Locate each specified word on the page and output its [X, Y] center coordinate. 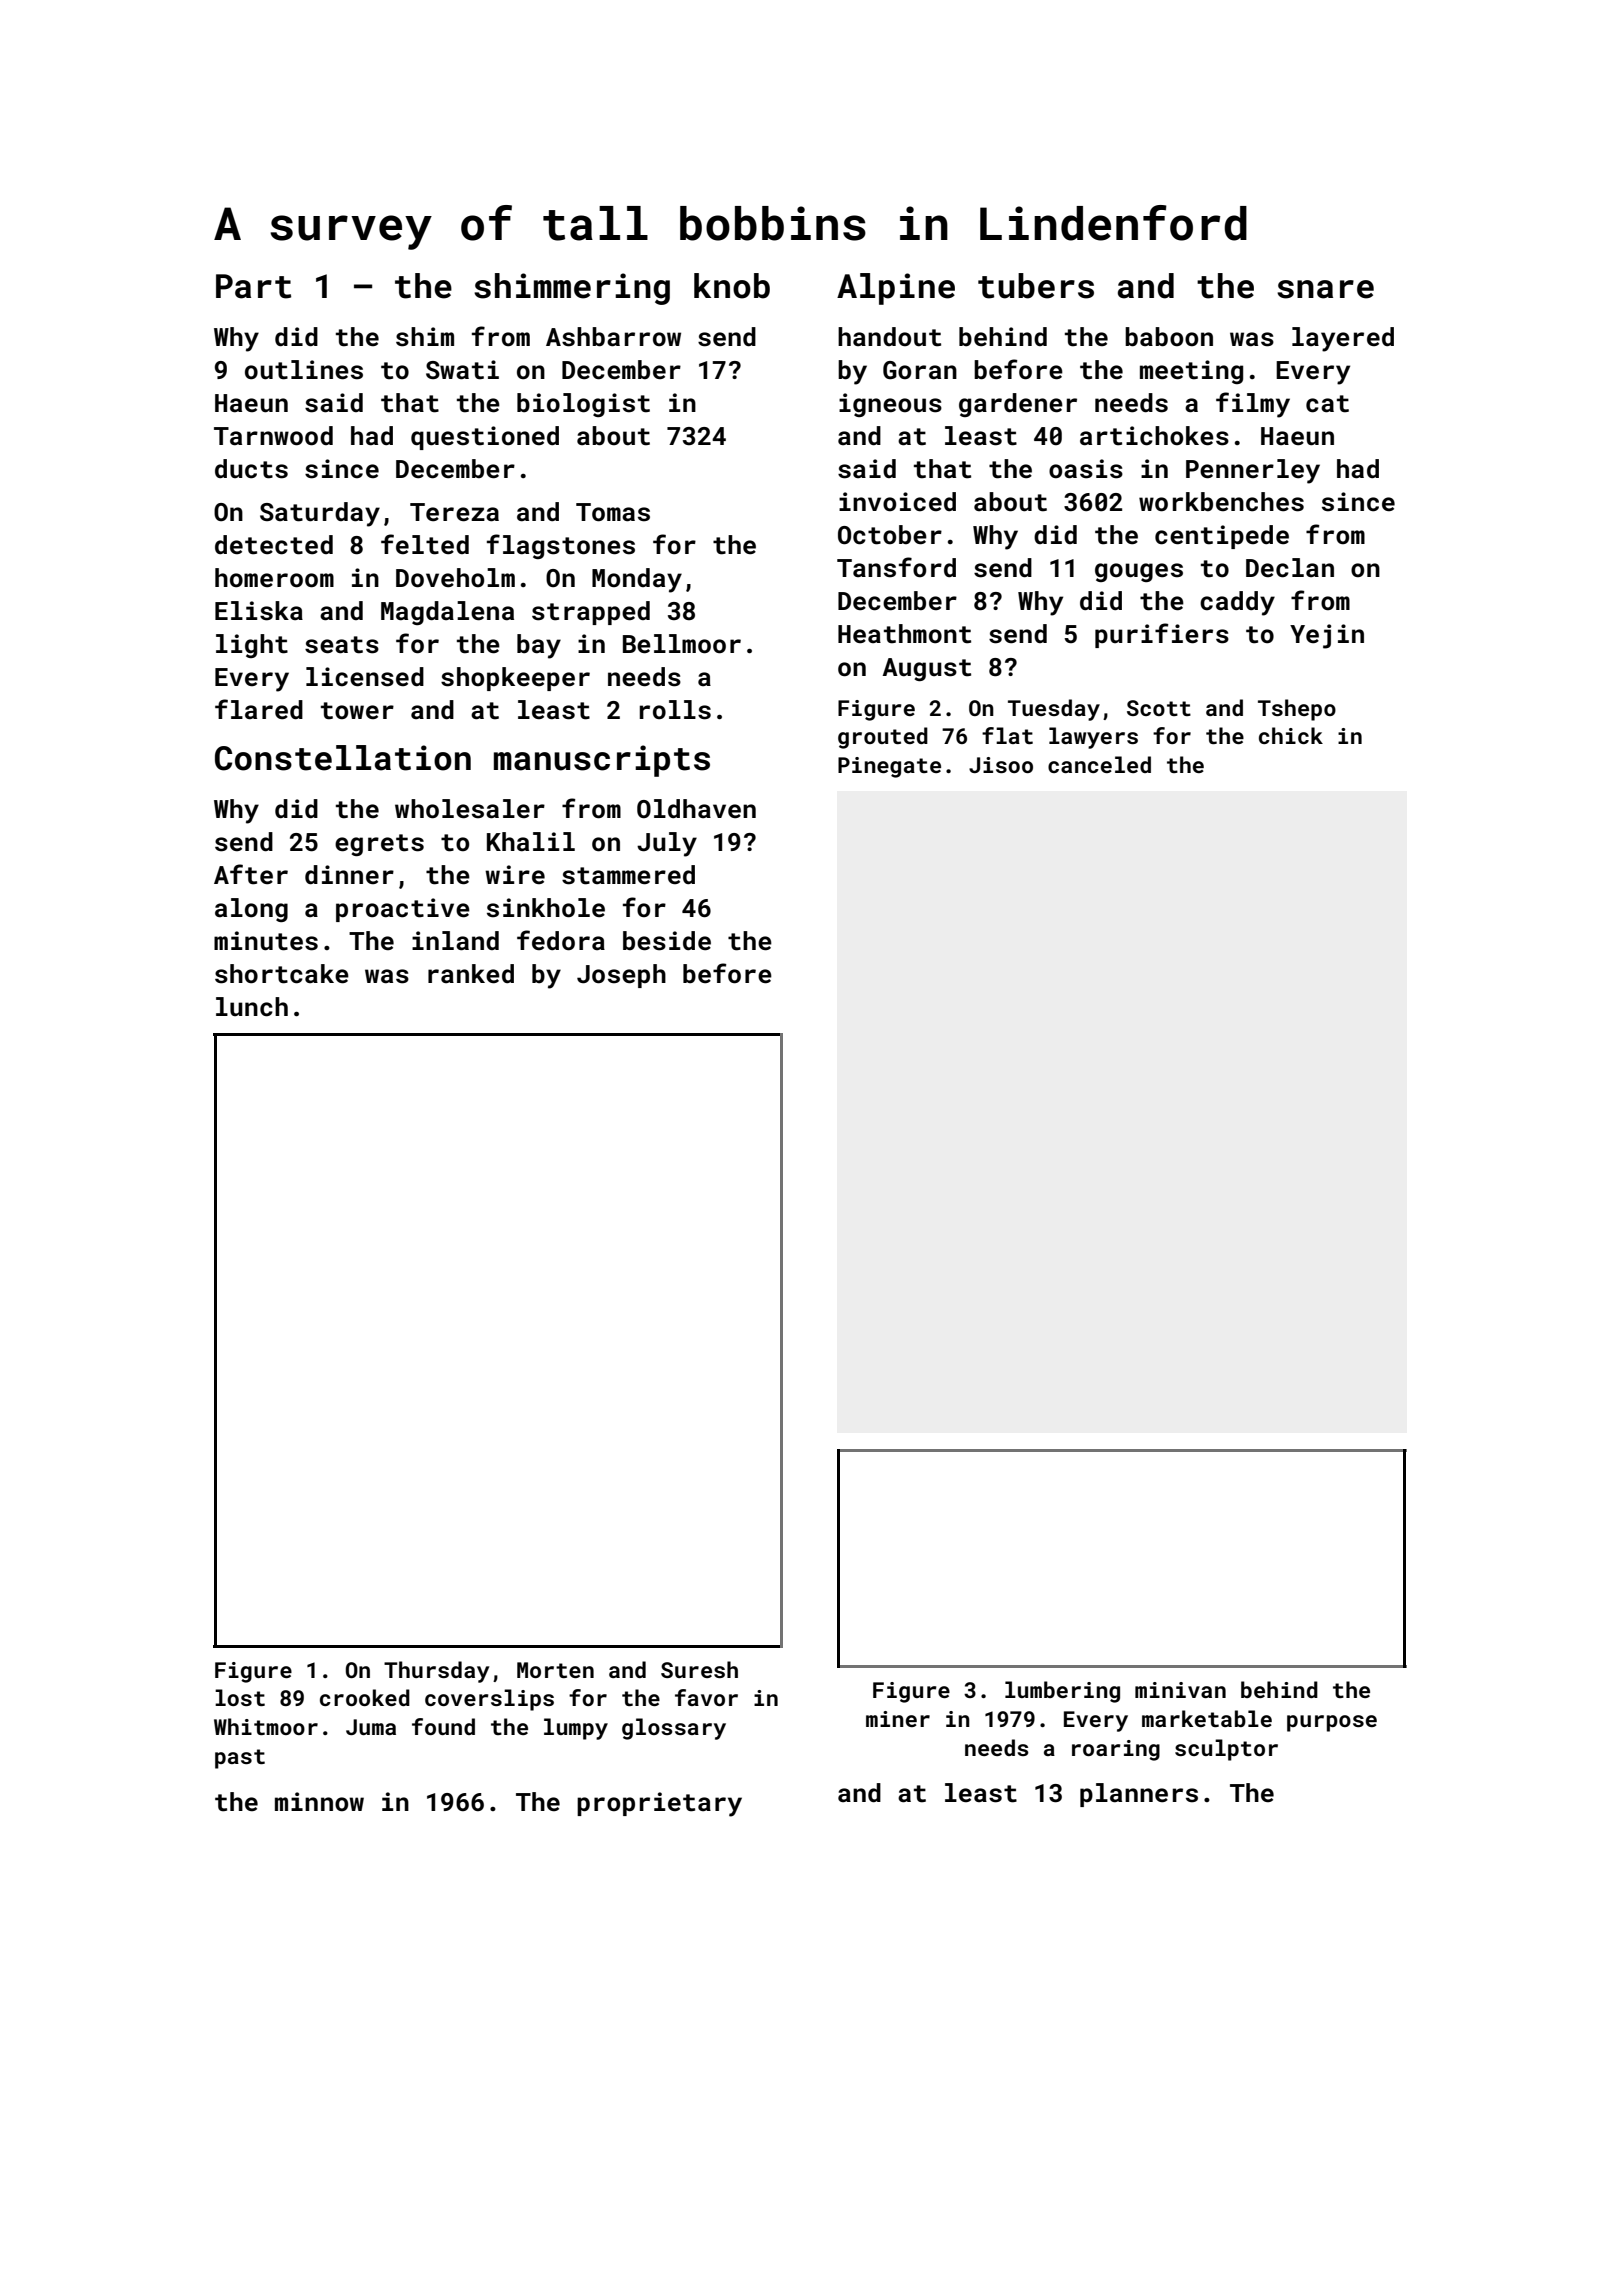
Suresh [699, 1669]
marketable [1207, 1718]
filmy [1253, 405]
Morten [555, 1670]
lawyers [1093, 738]
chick [1291, 735]
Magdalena [447, 613]
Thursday [436, 1672]
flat [1007, 735]
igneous [890, 405]
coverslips [489, 1700]
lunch [252, 1007]
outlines [304, 370]
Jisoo [1001, 765]
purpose [1332, 1723]
